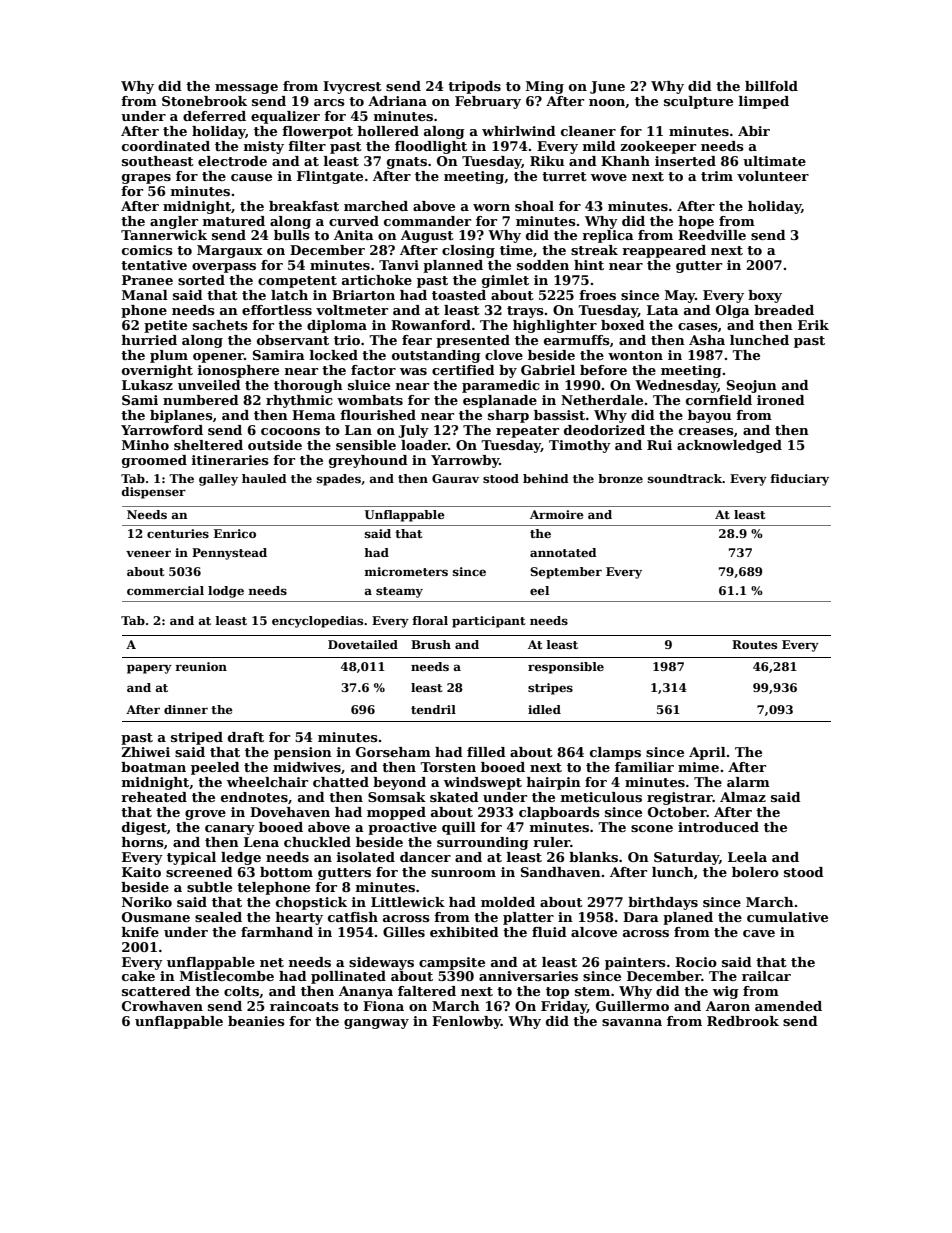  I want to click on Friday, so click(564, 1007).
